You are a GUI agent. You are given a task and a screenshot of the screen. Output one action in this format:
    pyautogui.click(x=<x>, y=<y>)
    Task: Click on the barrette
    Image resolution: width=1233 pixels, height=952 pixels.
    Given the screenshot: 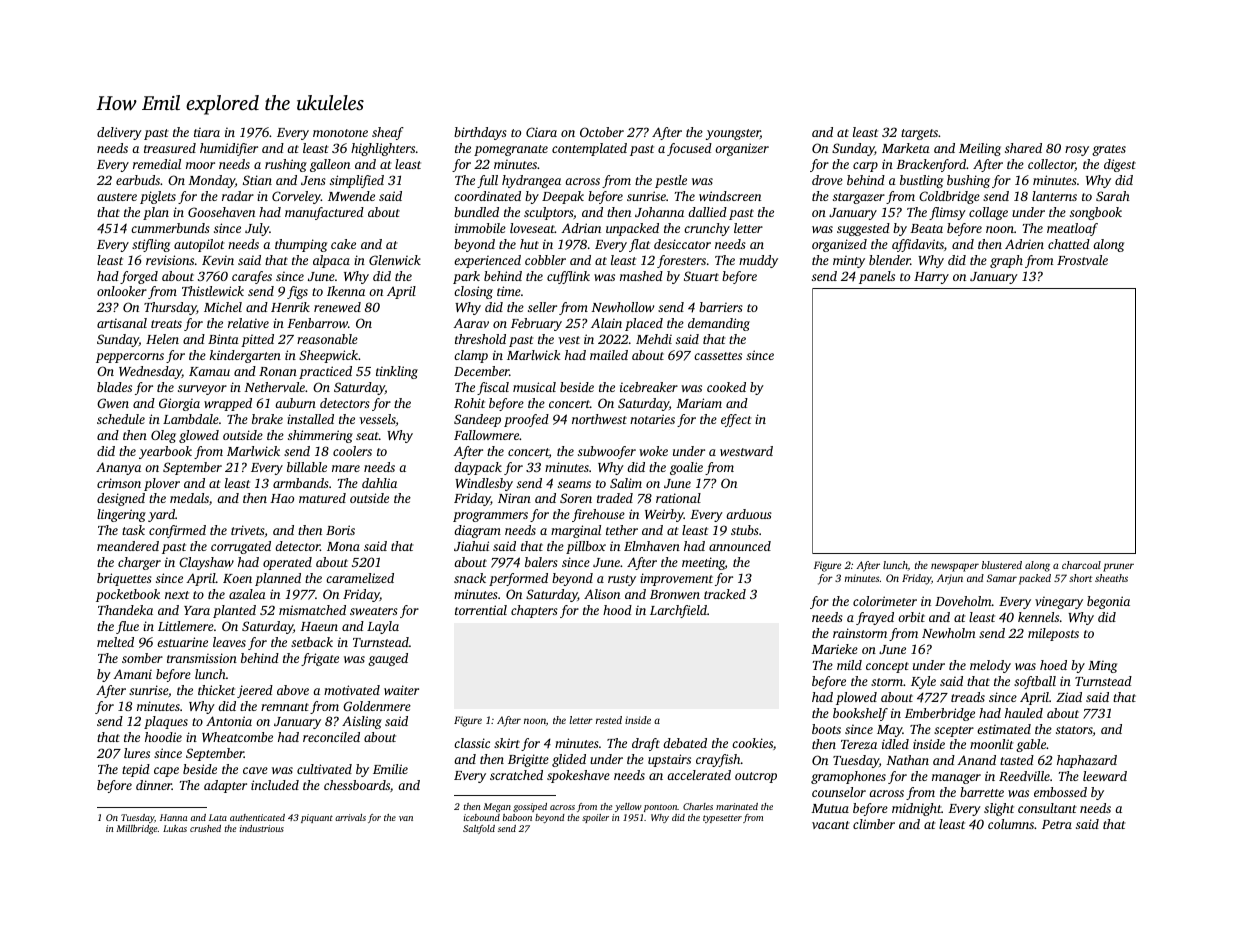 What is the action you would take?
    pyautogui.click(x=982, y=792)
